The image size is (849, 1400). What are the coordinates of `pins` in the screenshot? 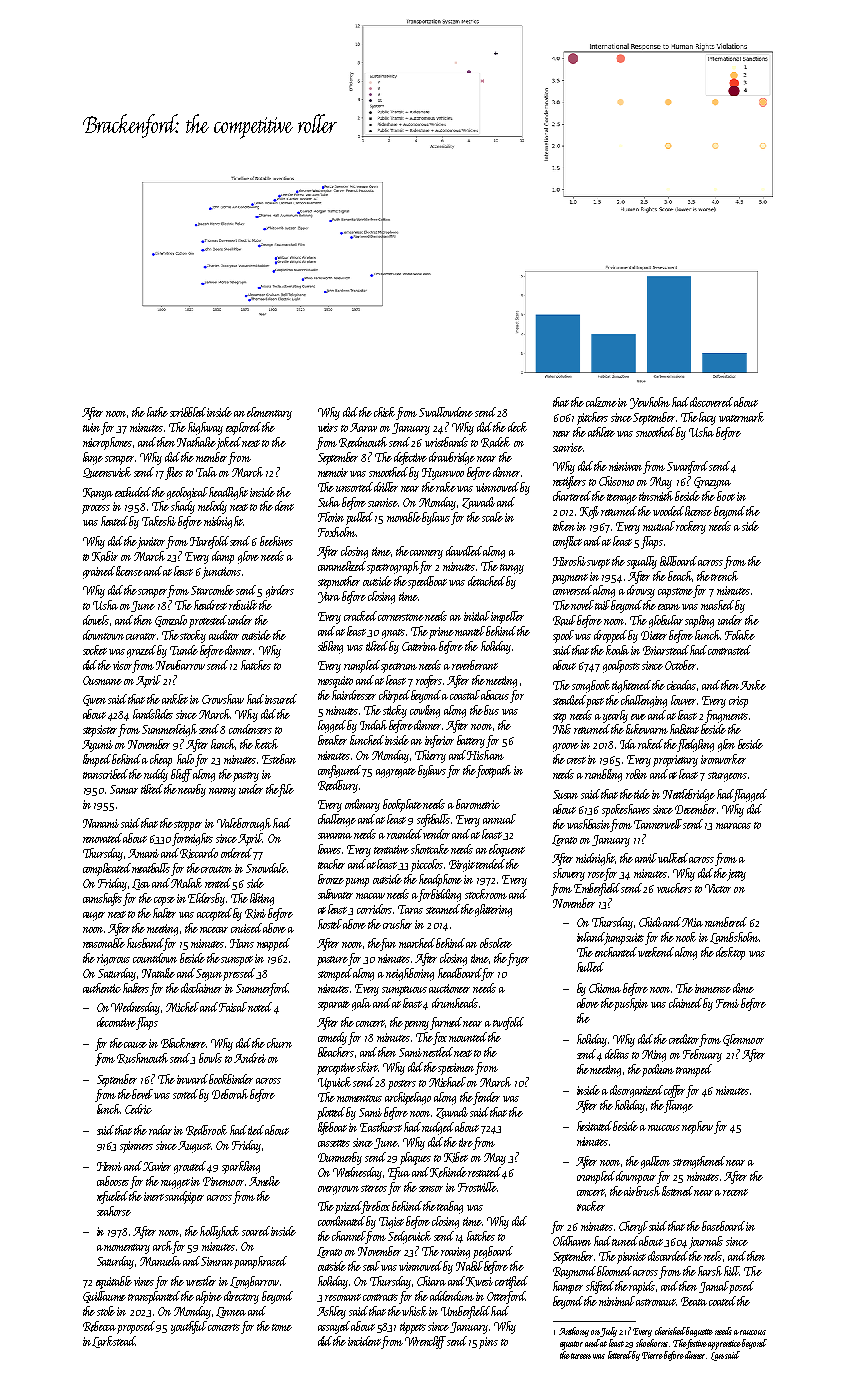 It's located at (488, 1343).
